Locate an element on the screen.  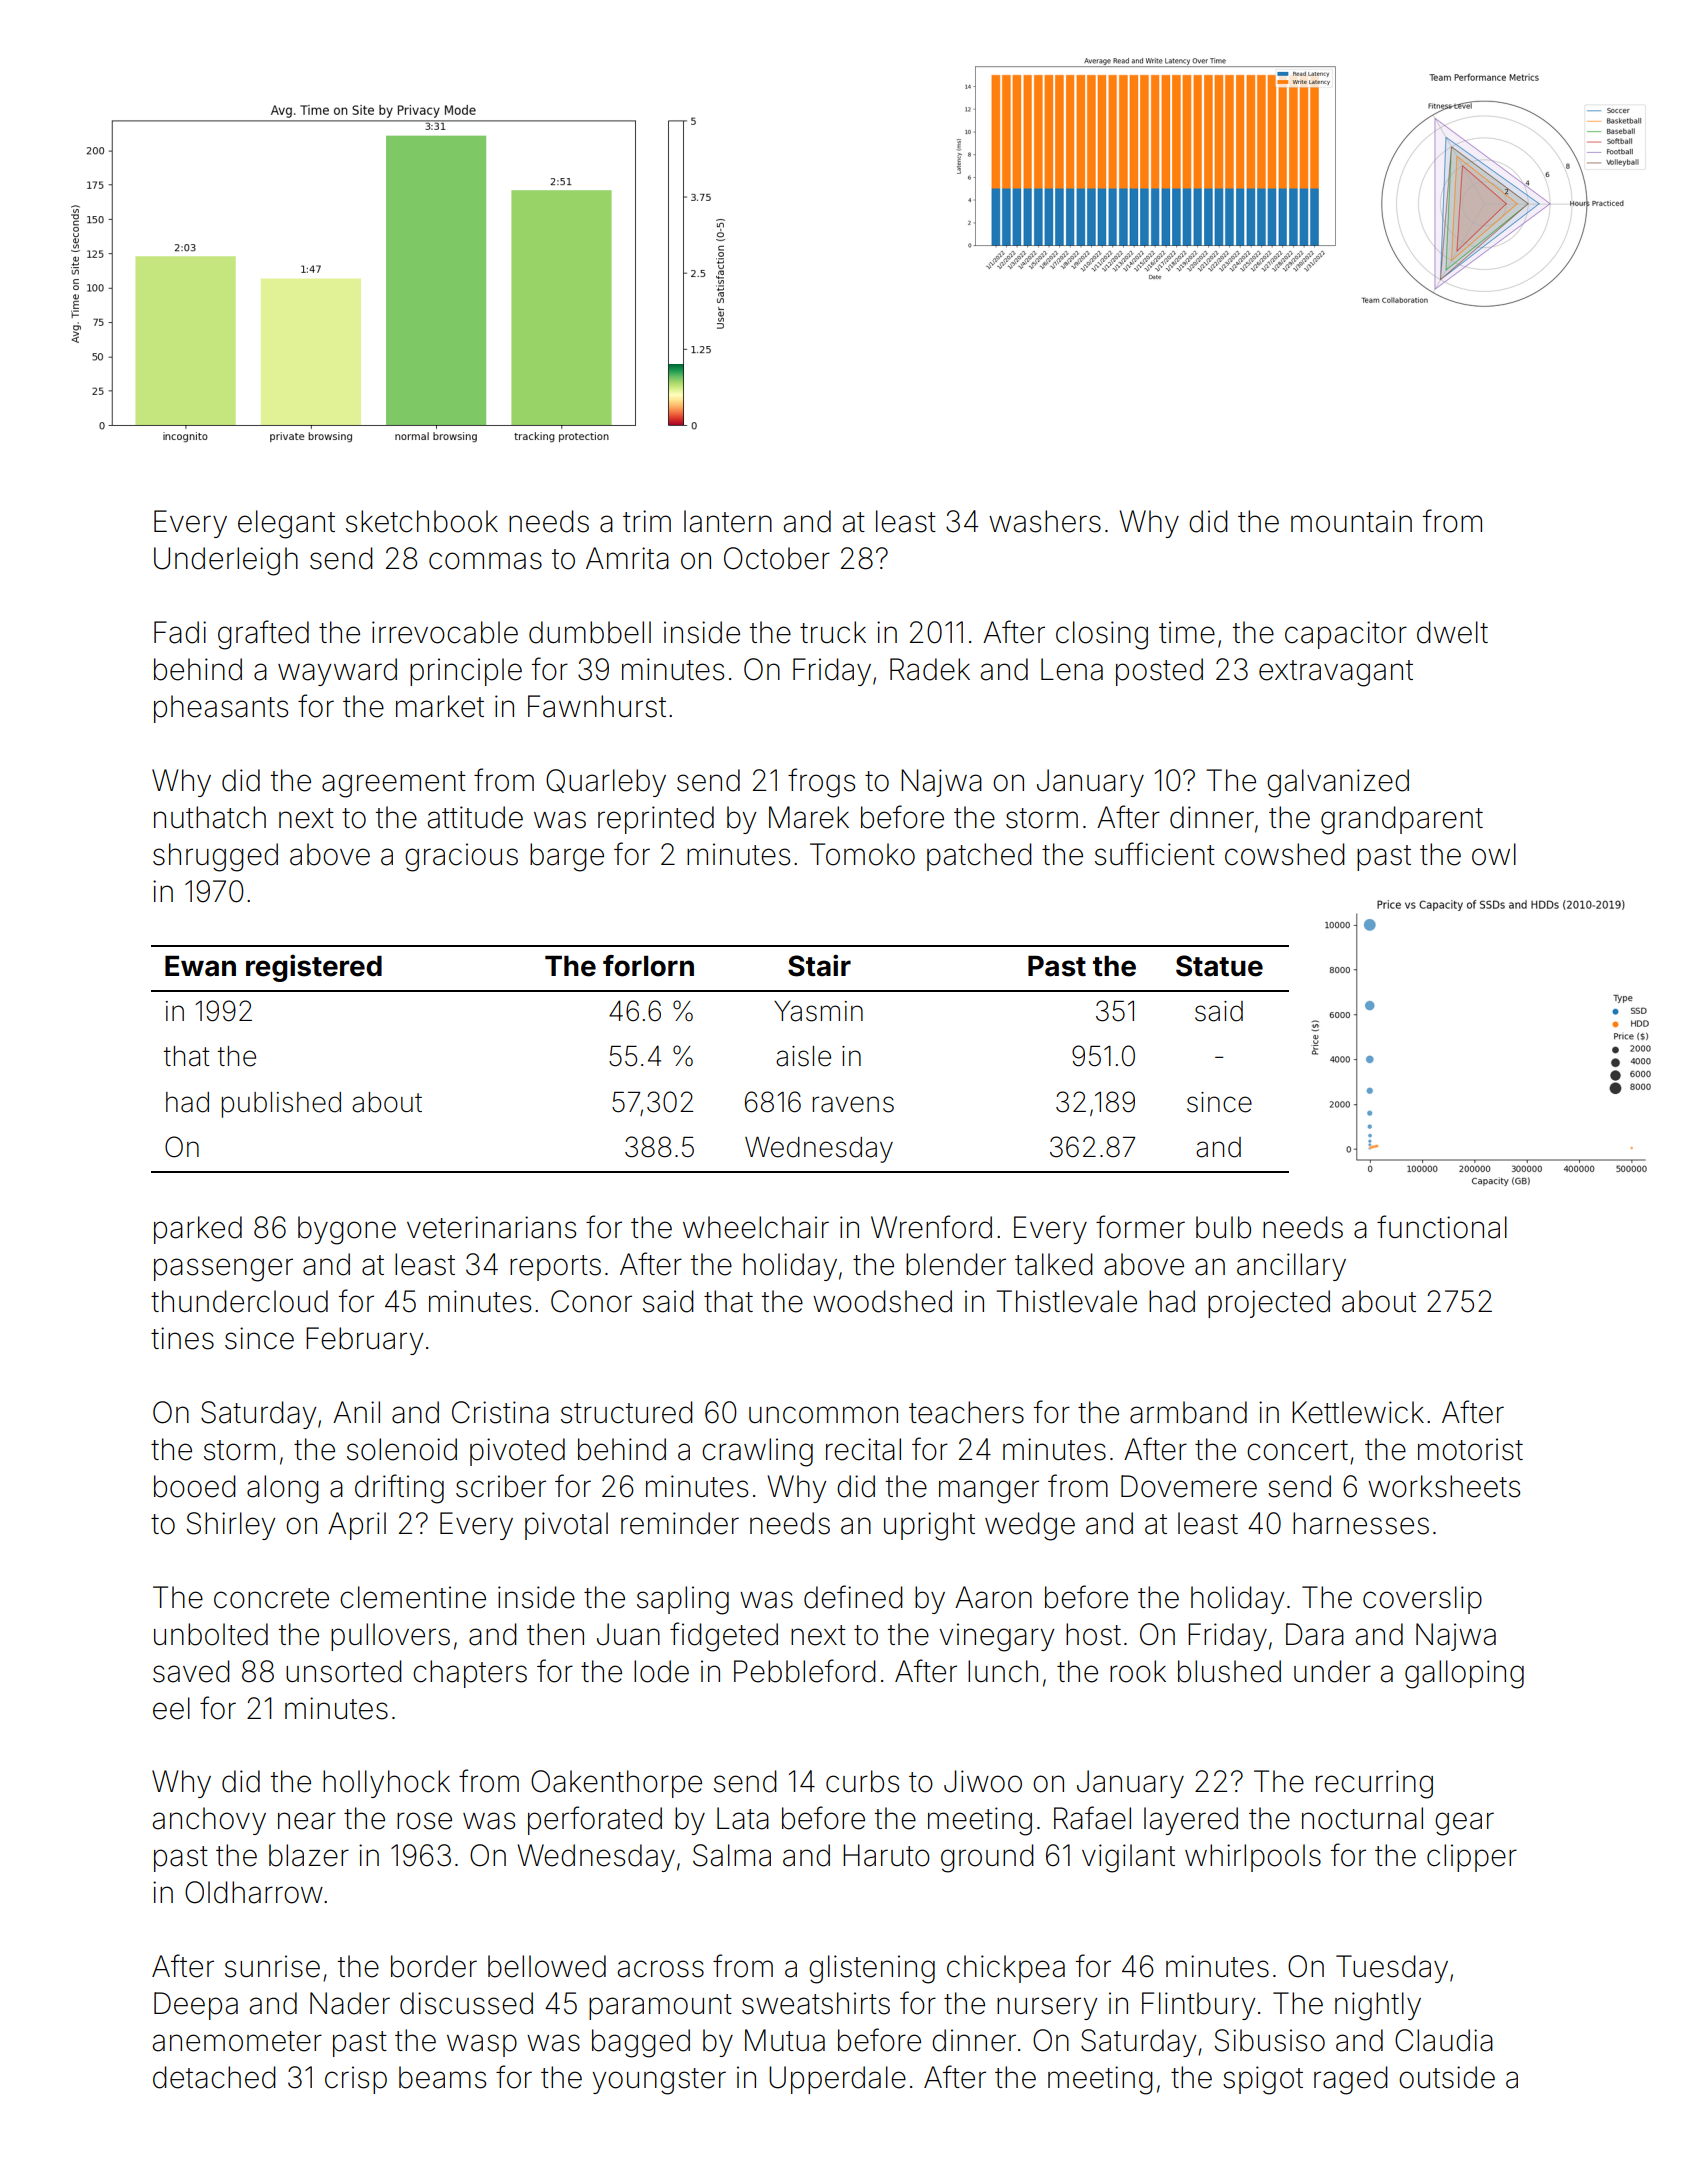
sufficient is located at coordinates (1155, 854).
